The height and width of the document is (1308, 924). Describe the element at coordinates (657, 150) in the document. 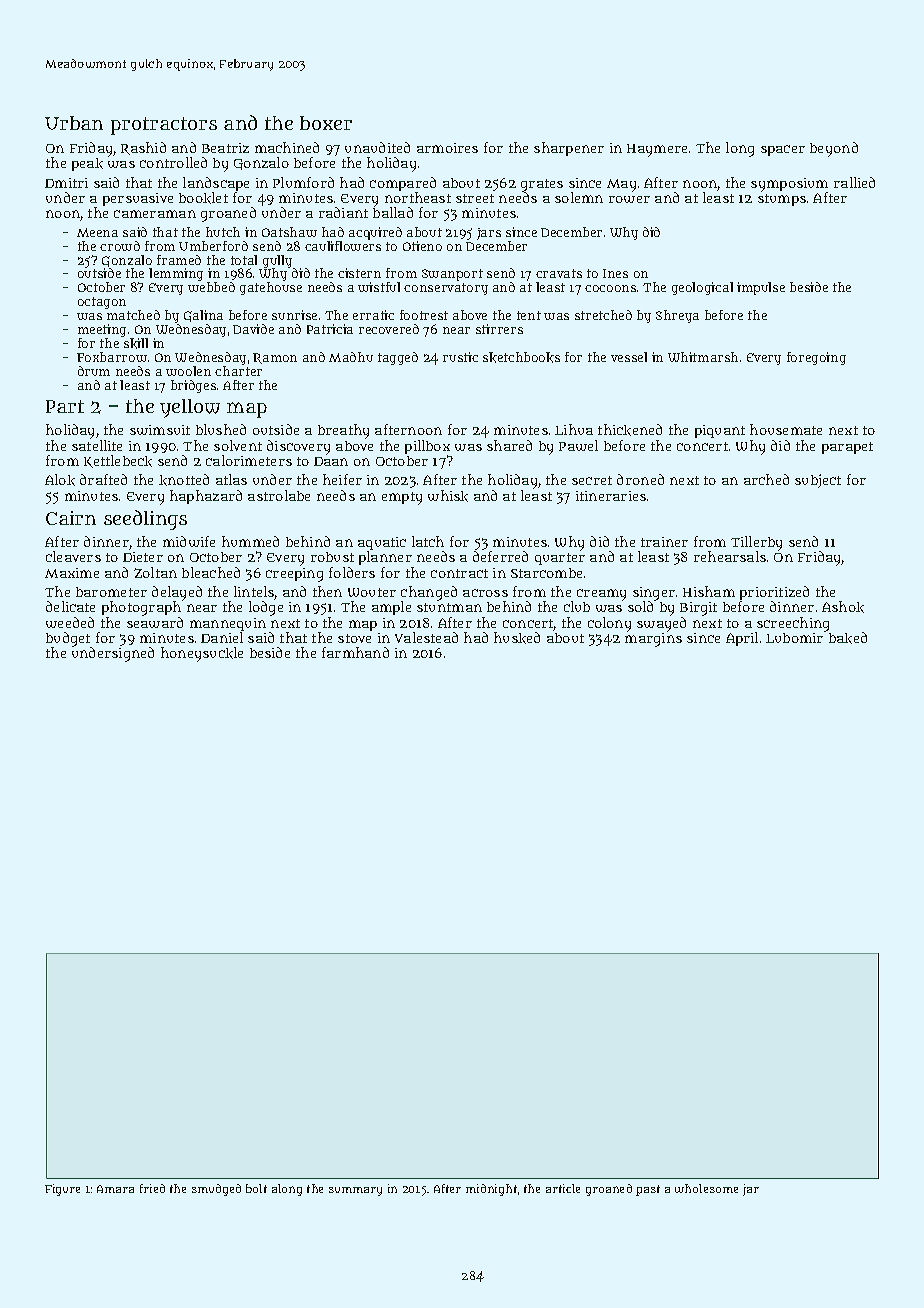

I see `Haymere` at that location.
